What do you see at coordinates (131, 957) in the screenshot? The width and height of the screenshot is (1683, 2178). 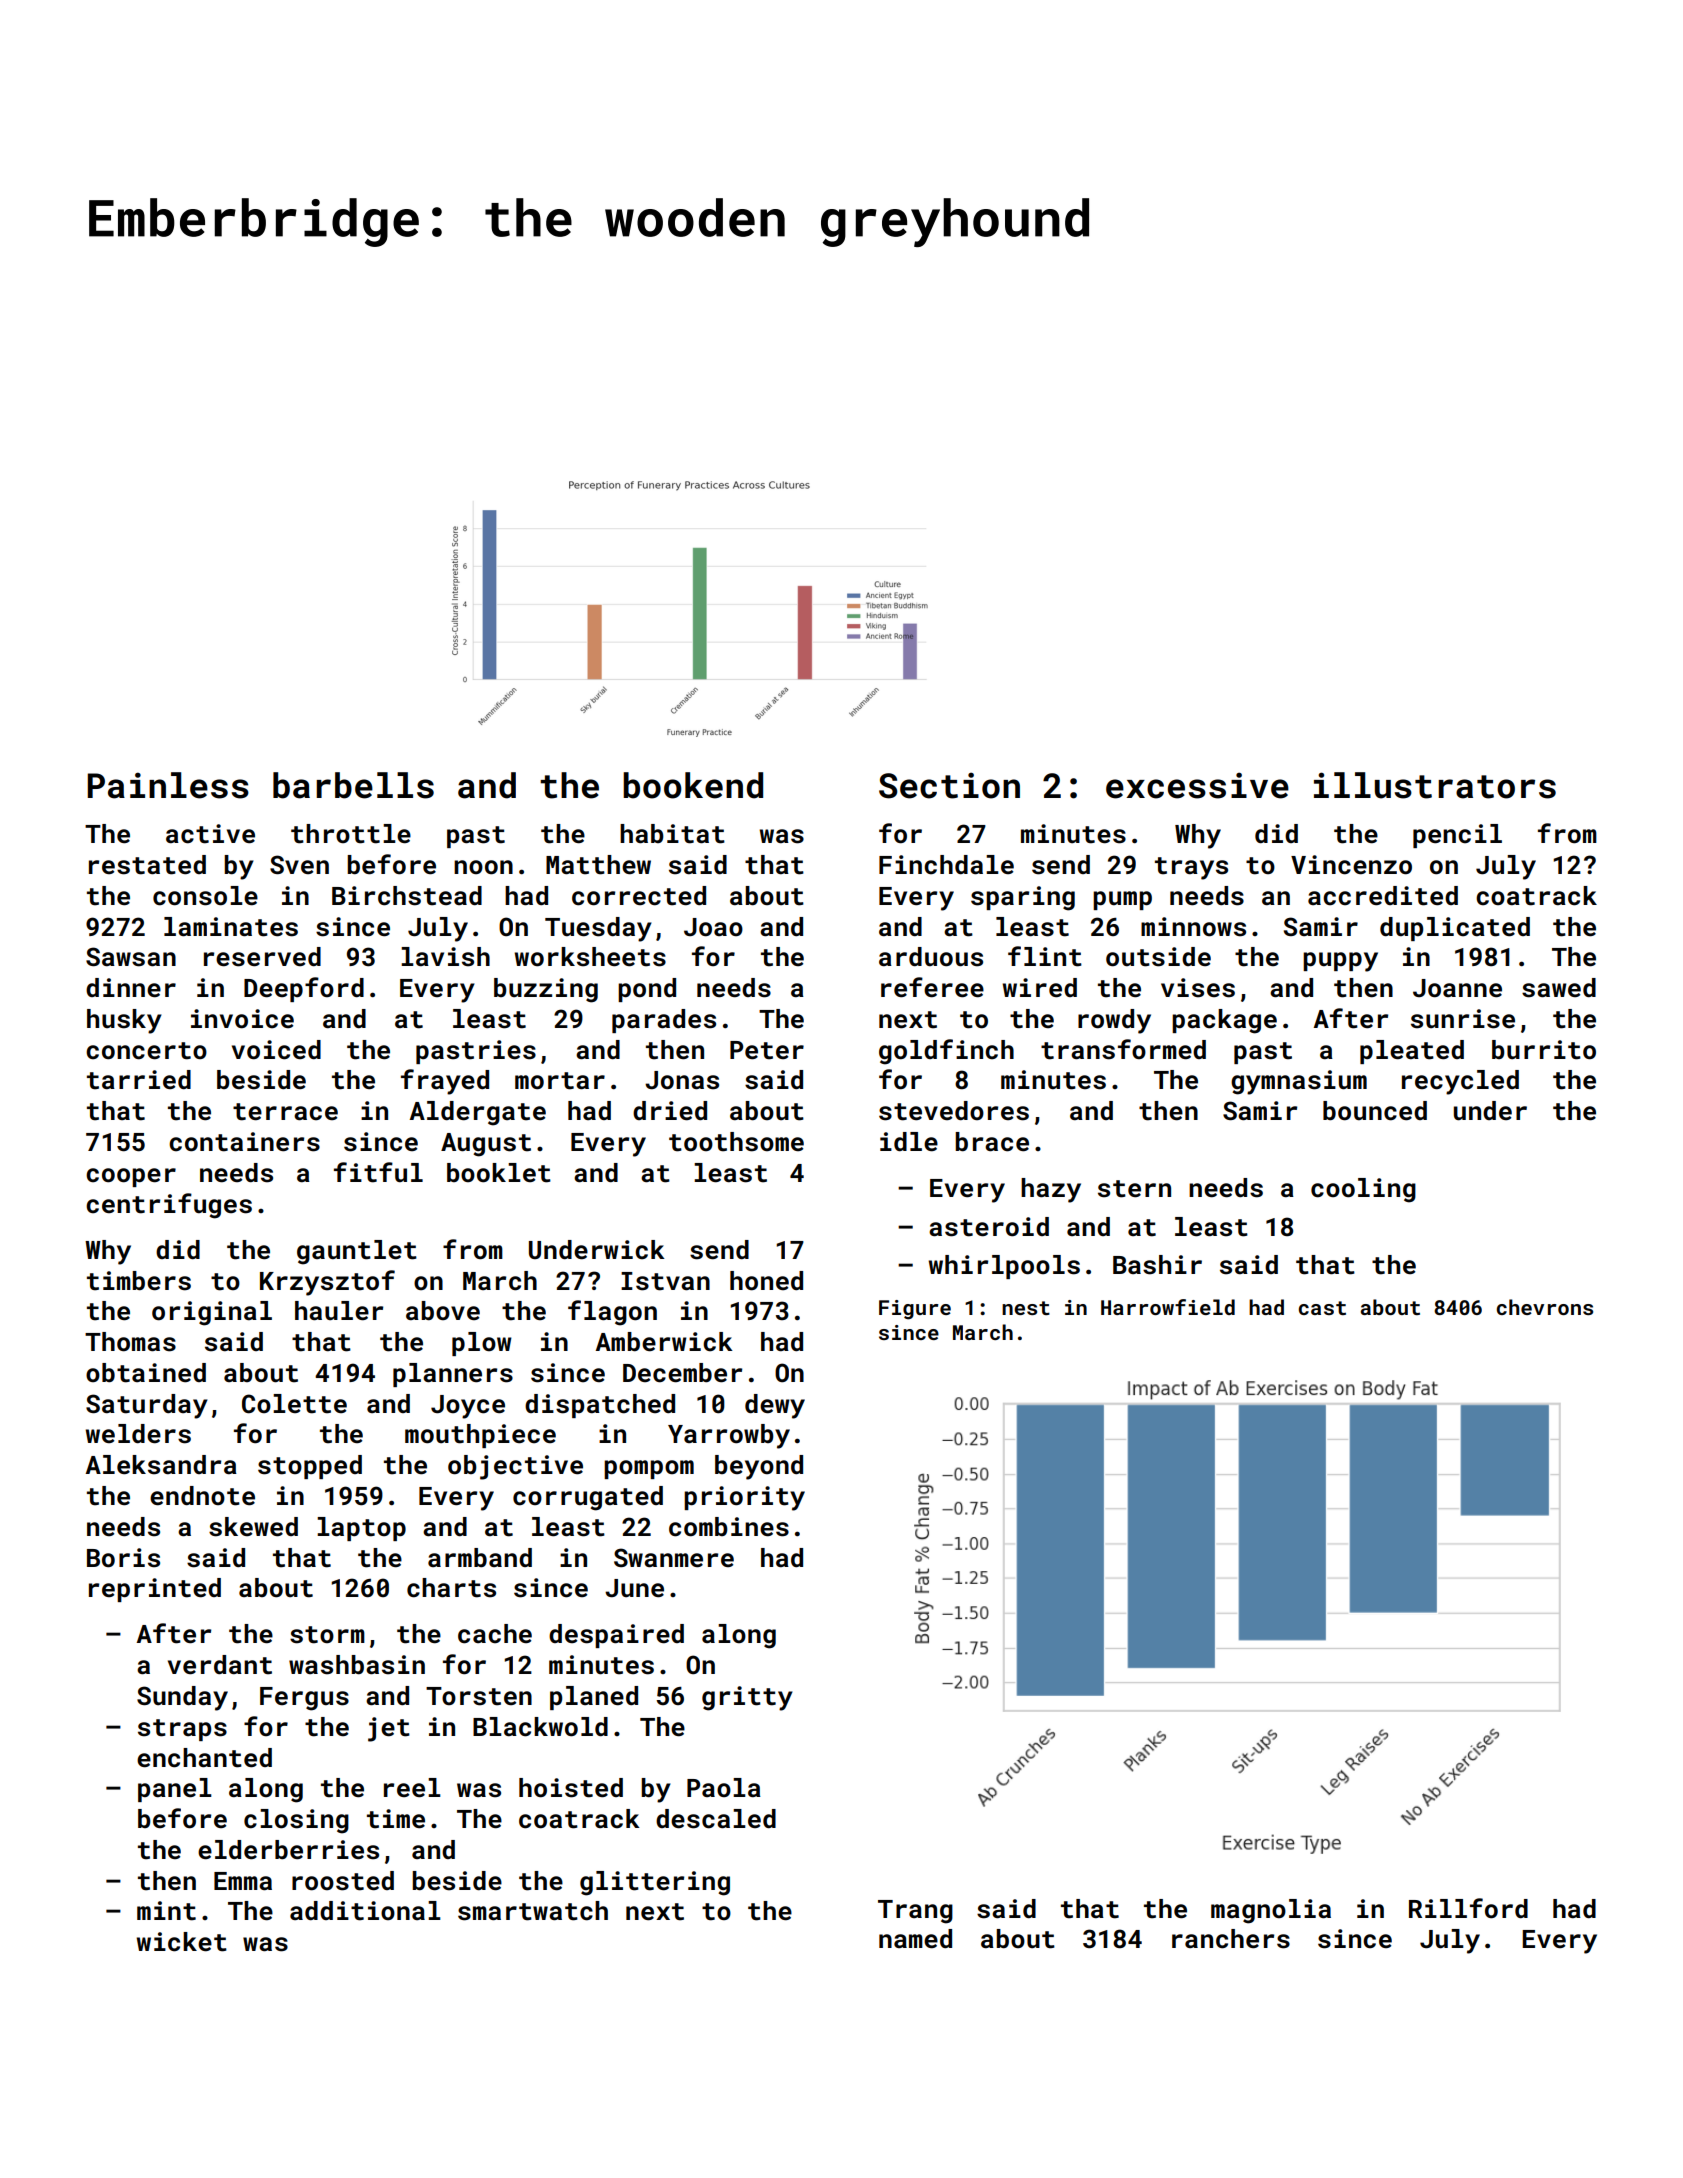 I see `Sawsan` at bounding box center [131, 957].
